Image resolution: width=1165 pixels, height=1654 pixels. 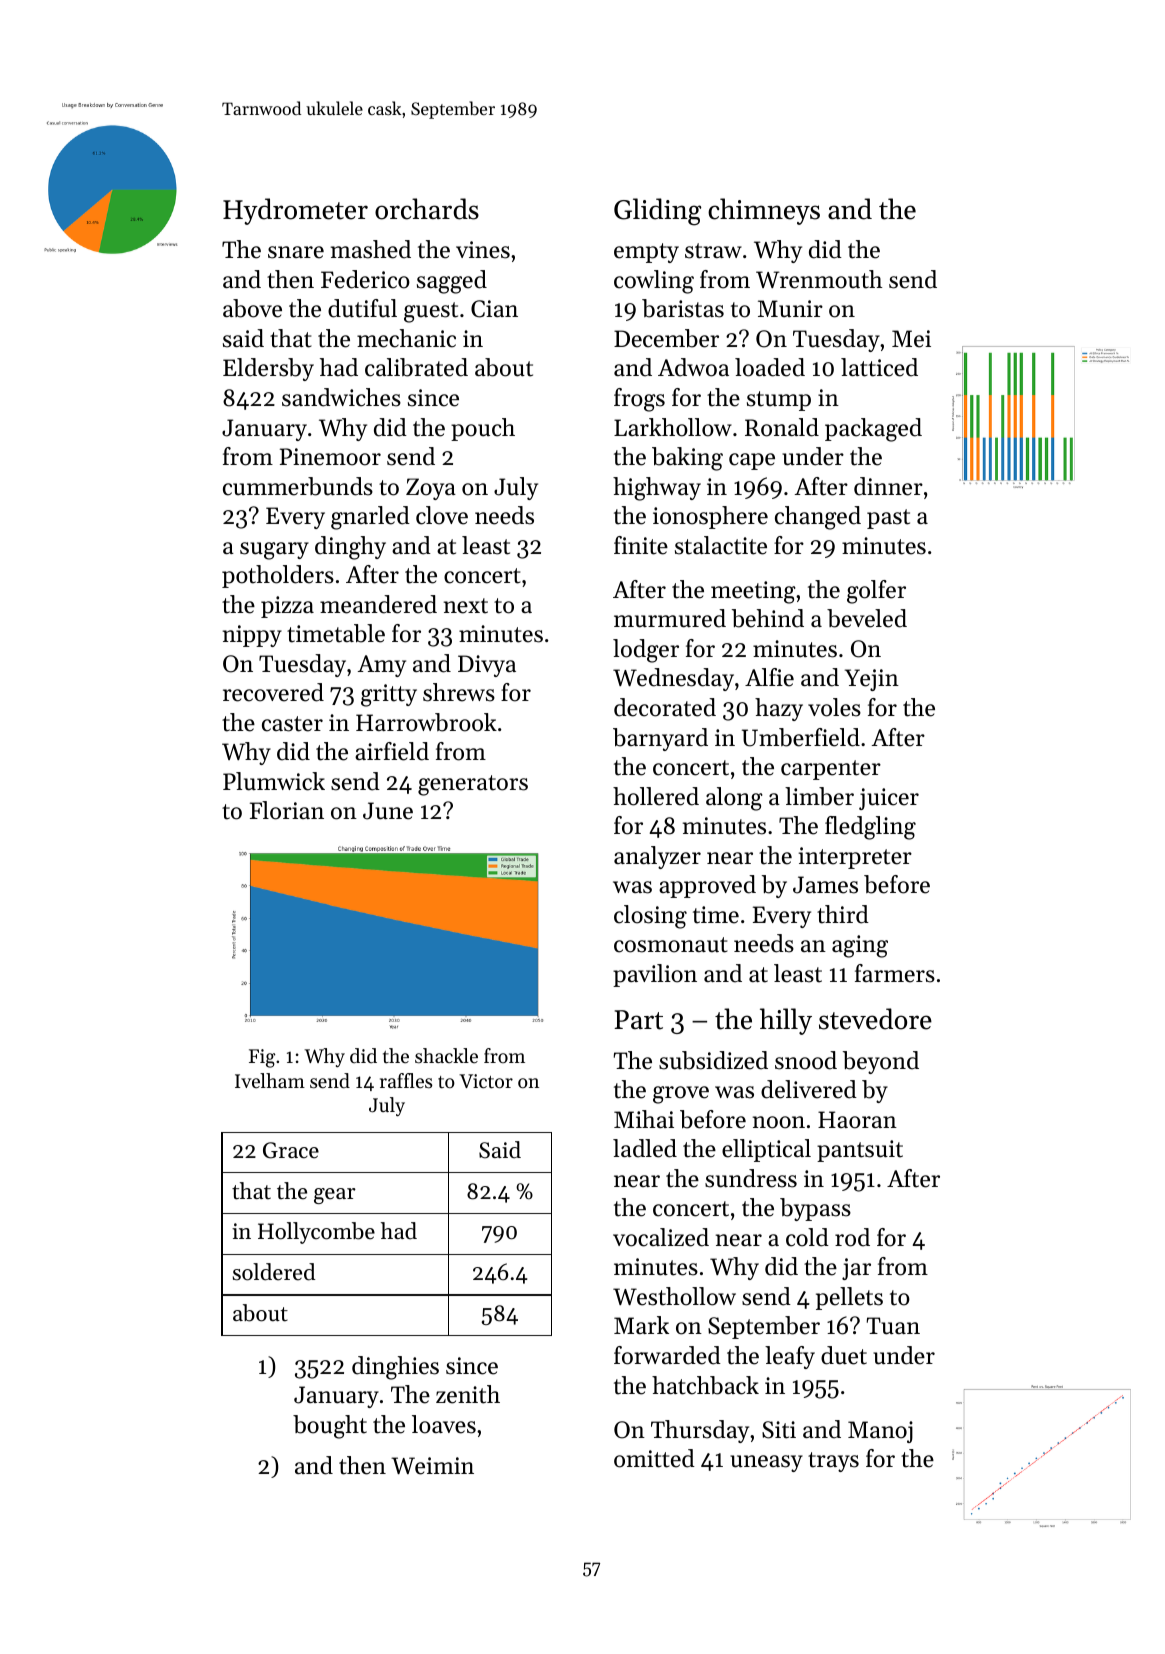 What do you see at coordinates (764, 211) in the page?
I see `chimneys` at bounding box center [764, 211].
